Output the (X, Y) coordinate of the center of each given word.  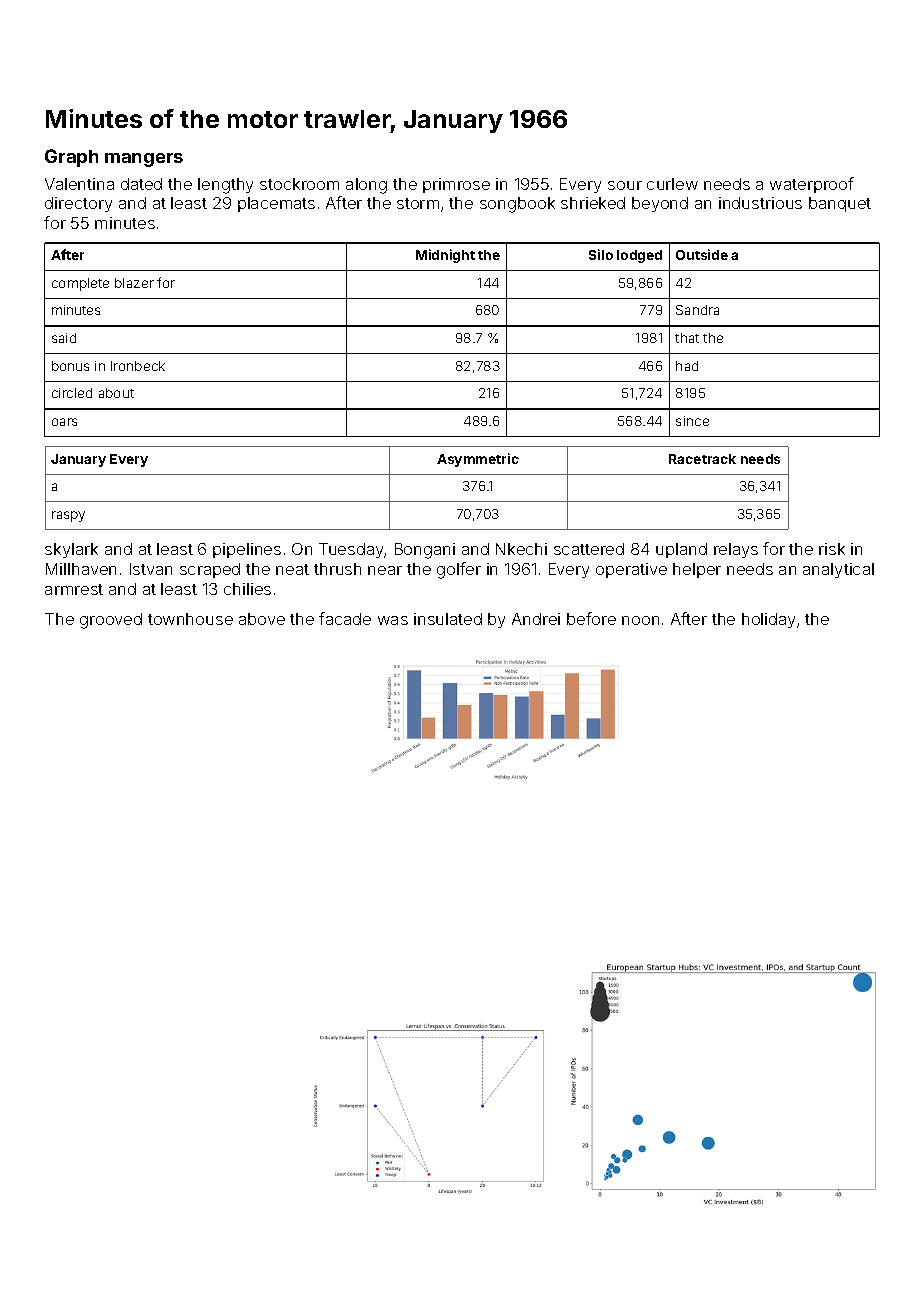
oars (64, 422)
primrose (456, 185)
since (692, 421)
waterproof (812, 185)
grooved (111, 621)
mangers (144, 160)
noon (640, 620)
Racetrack (702, 459)
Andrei (536, 619)
